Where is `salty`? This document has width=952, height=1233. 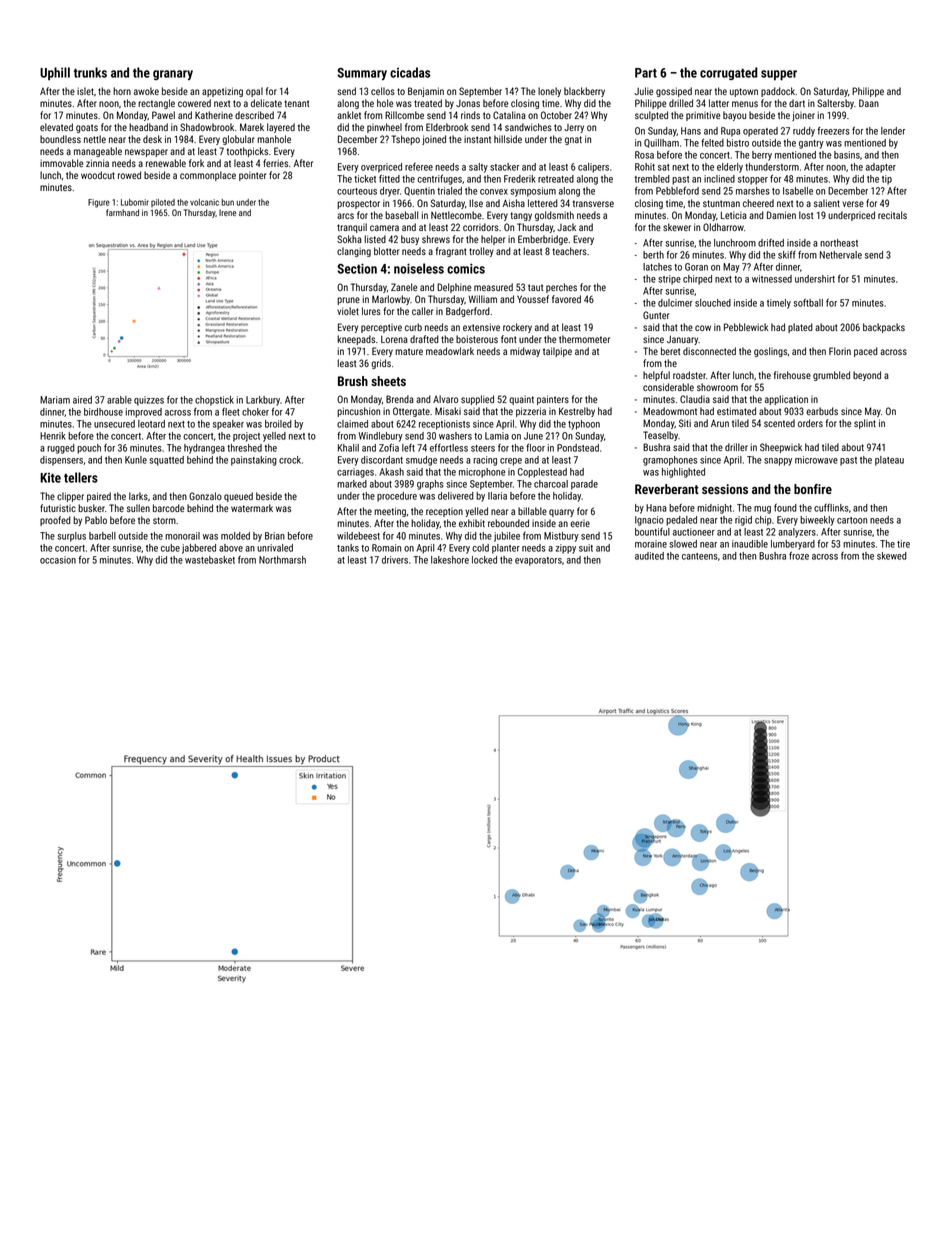 salty is located at coordinates (478, 168).
